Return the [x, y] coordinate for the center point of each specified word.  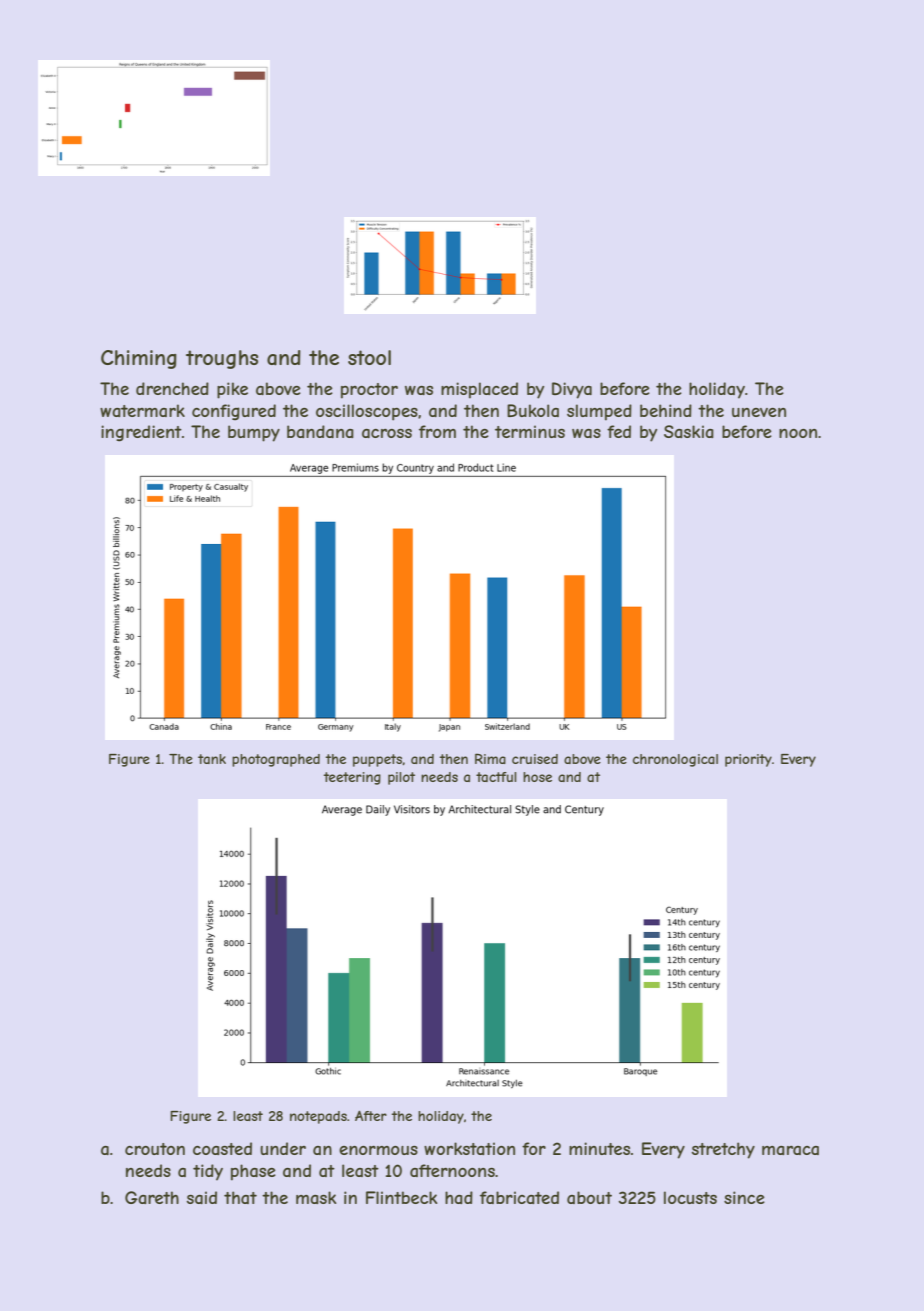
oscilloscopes [367, 412]
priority [748, 760]
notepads [318, 1117]
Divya [572, 390]
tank [212, 759]
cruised [535, 759]
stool [369, 357]
